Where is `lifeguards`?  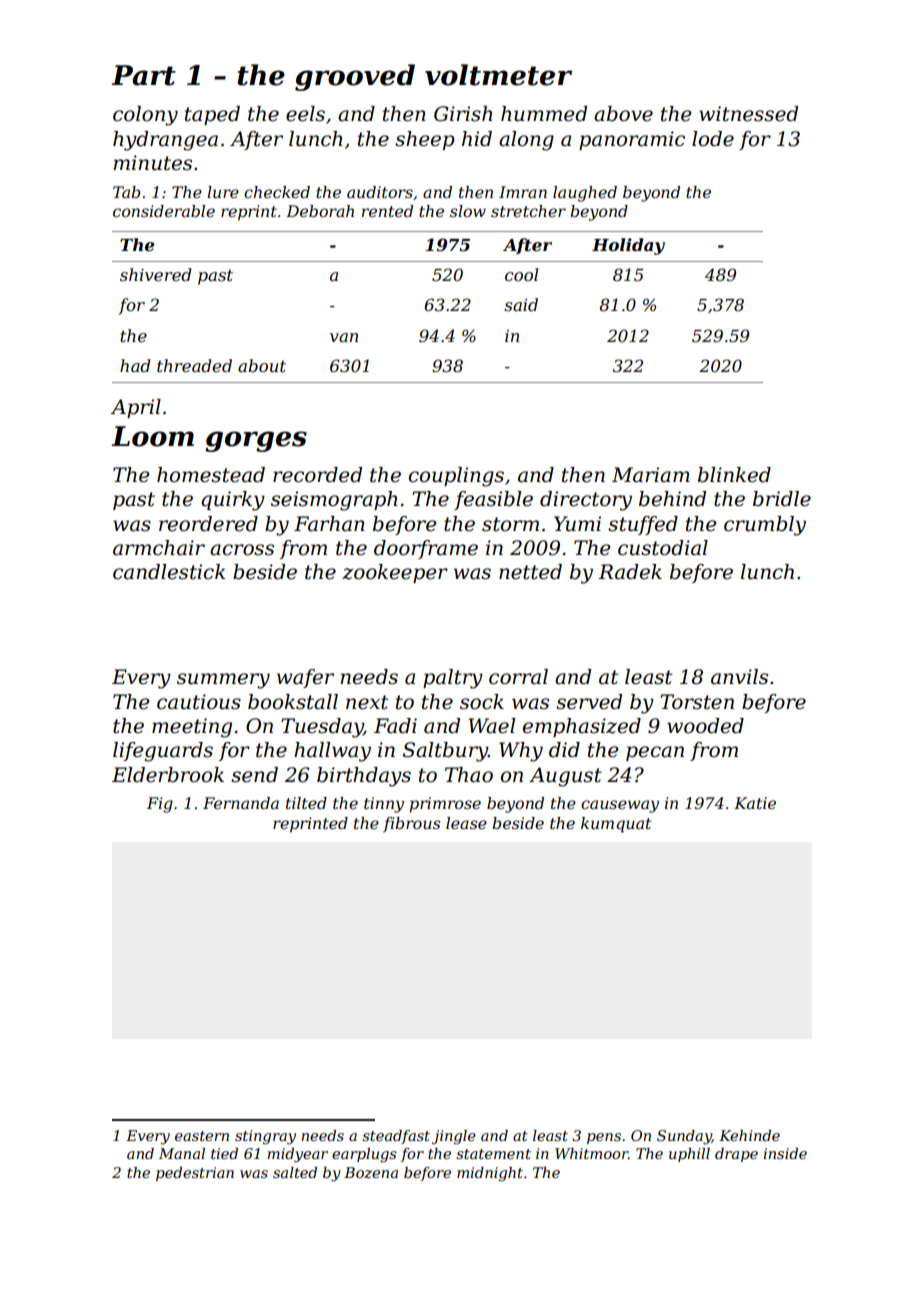
lifeguards is located at coordinates (163, 752).
